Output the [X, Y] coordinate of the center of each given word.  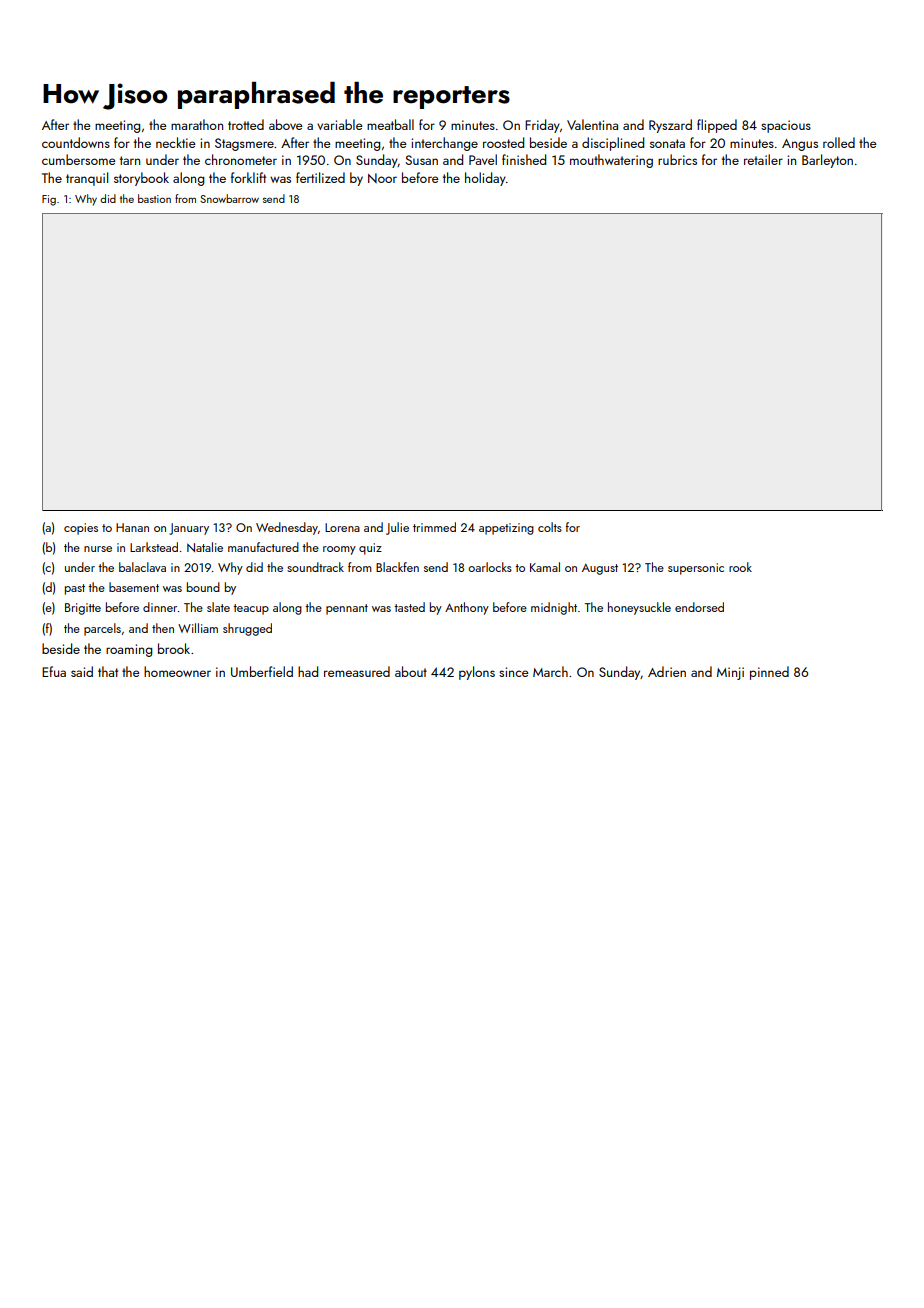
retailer [763, 159]
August [600, 569]
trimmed [434, 527]
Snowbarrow [229, 198]
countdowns [76, 142]
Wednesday [287, 528]
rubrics [677, 159]
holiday [485, 179]
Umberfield [262, 671]
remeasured [357, 671]
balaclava [142, 567]
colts [550, 527]
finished [524, 159]
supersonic [696, 569]
